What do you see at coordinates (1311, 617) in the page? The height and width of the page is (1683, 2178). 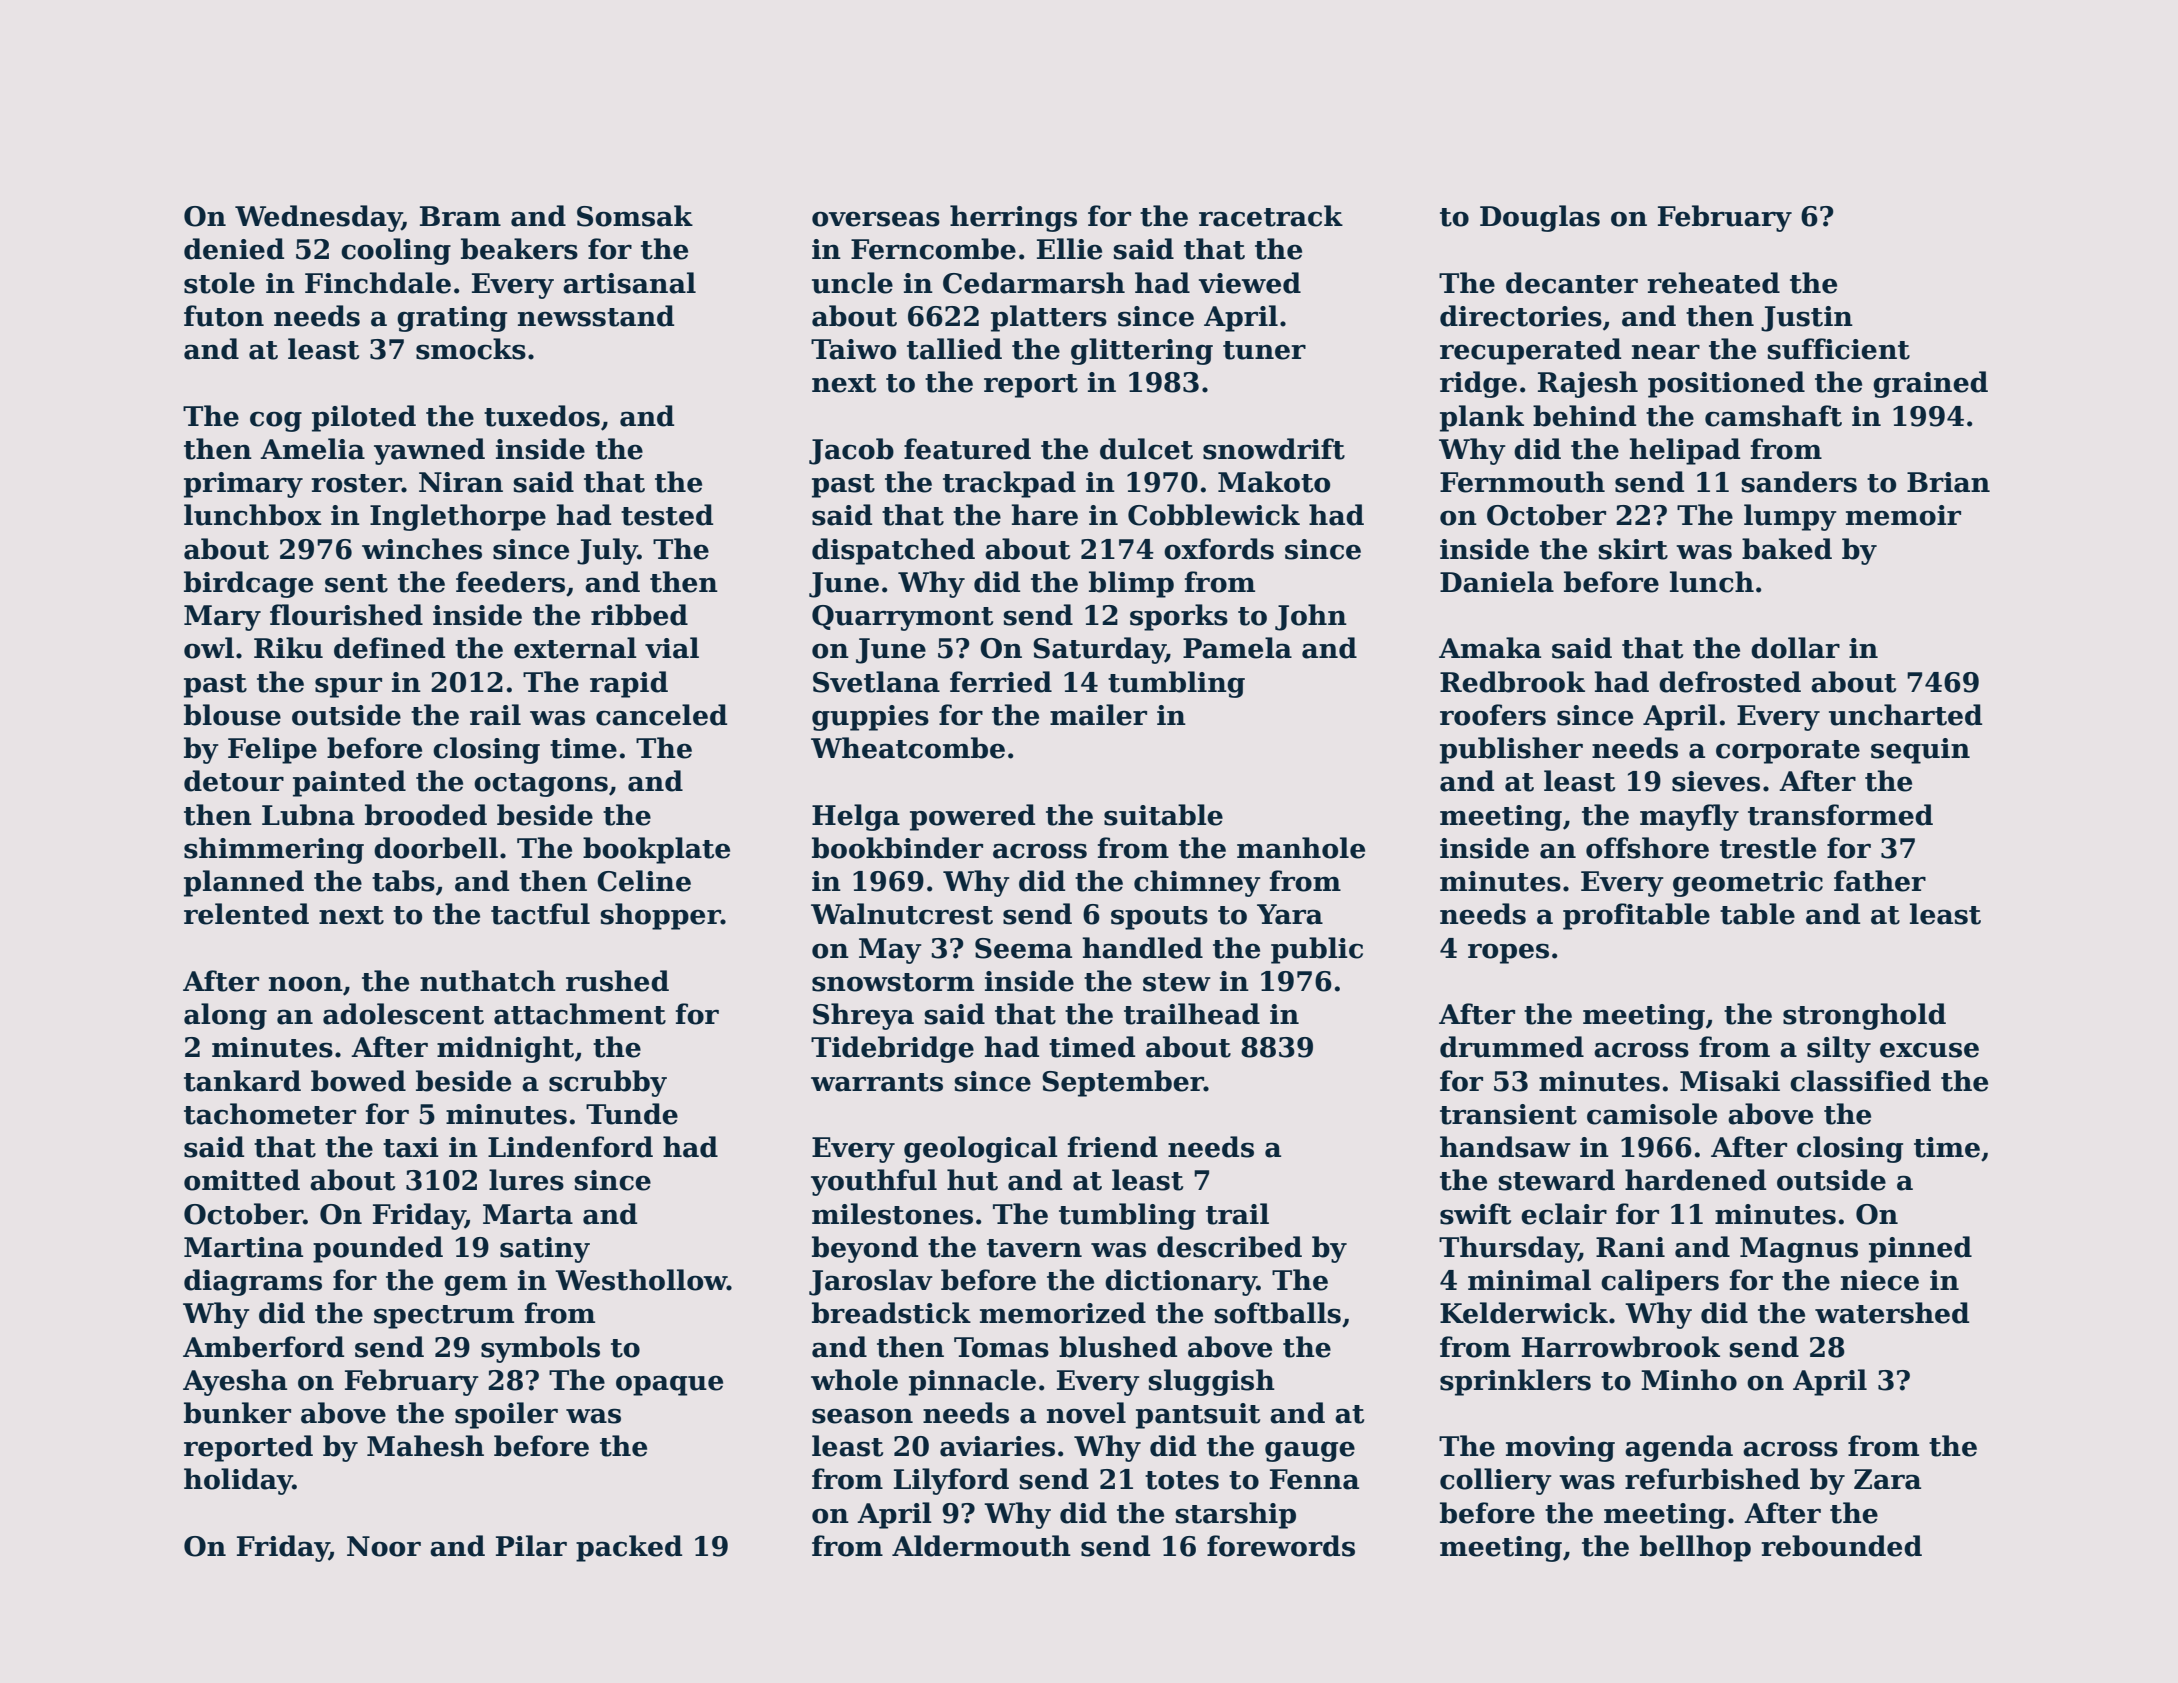 I see `John` at bounding box center [1311, 617].
